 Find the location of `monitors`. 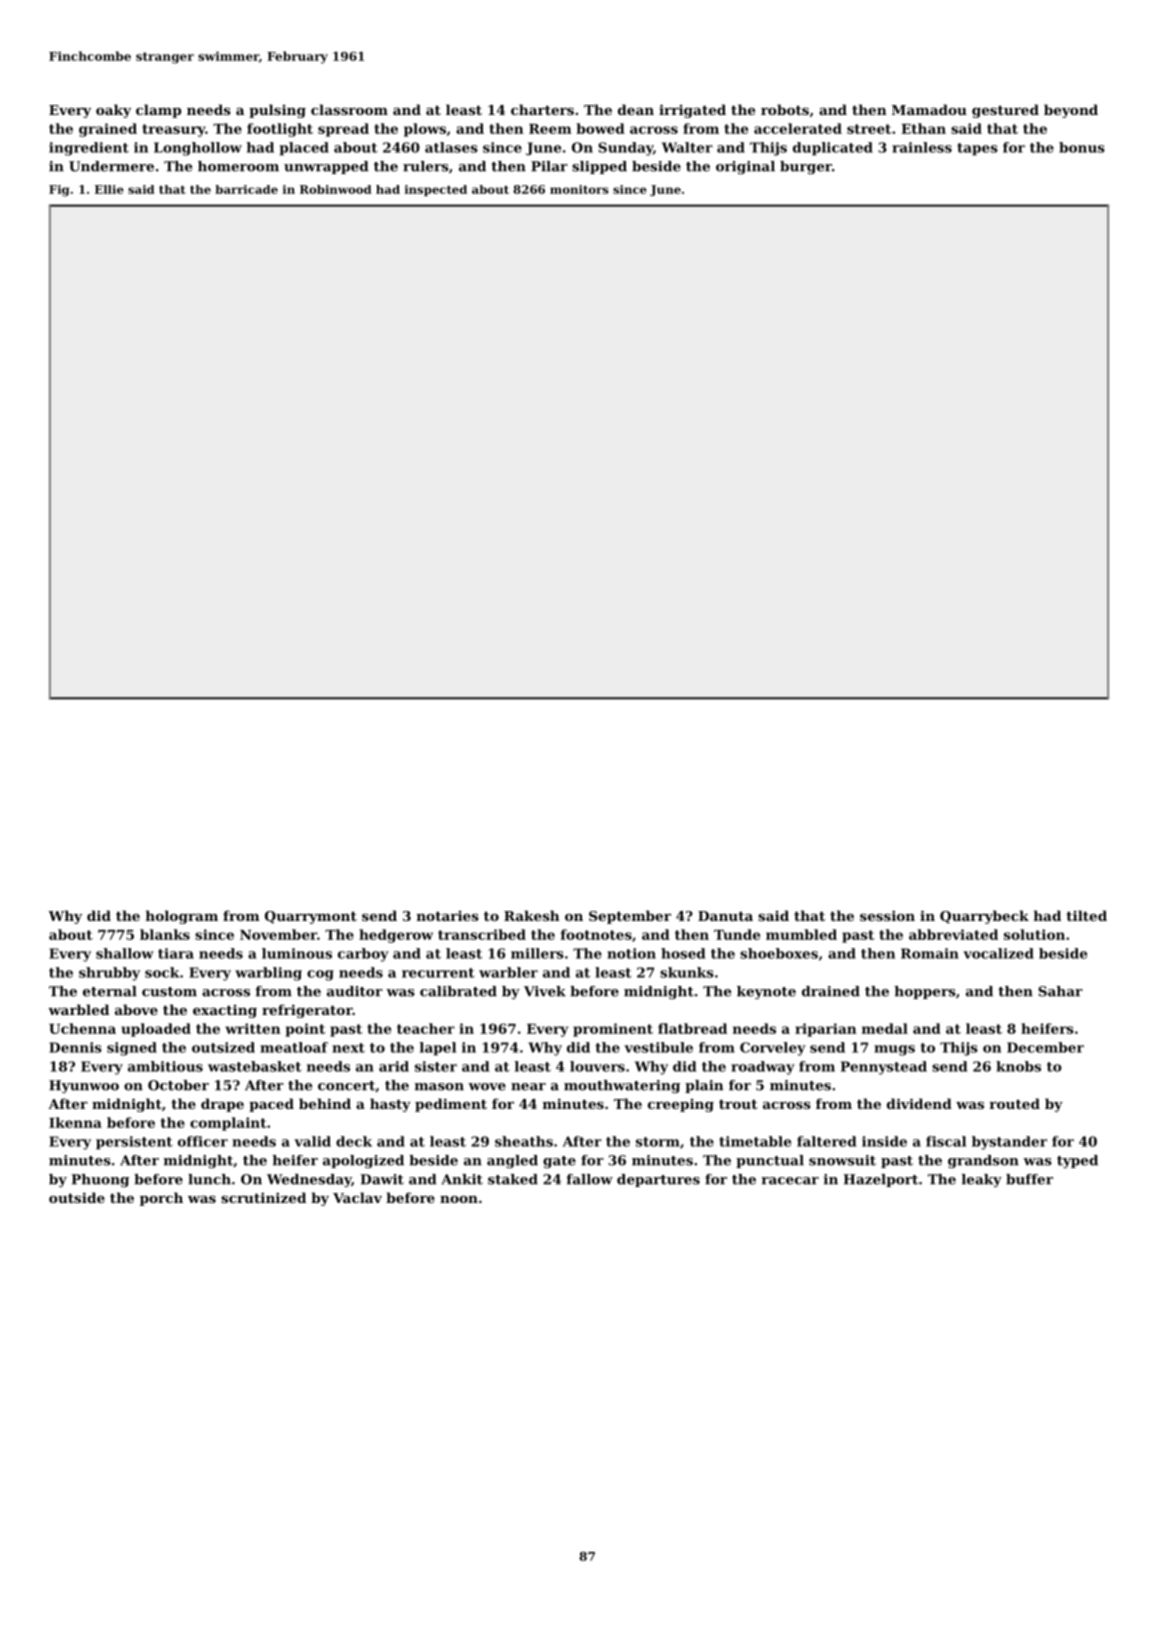

monitors is located at coordinates (579, 189).
